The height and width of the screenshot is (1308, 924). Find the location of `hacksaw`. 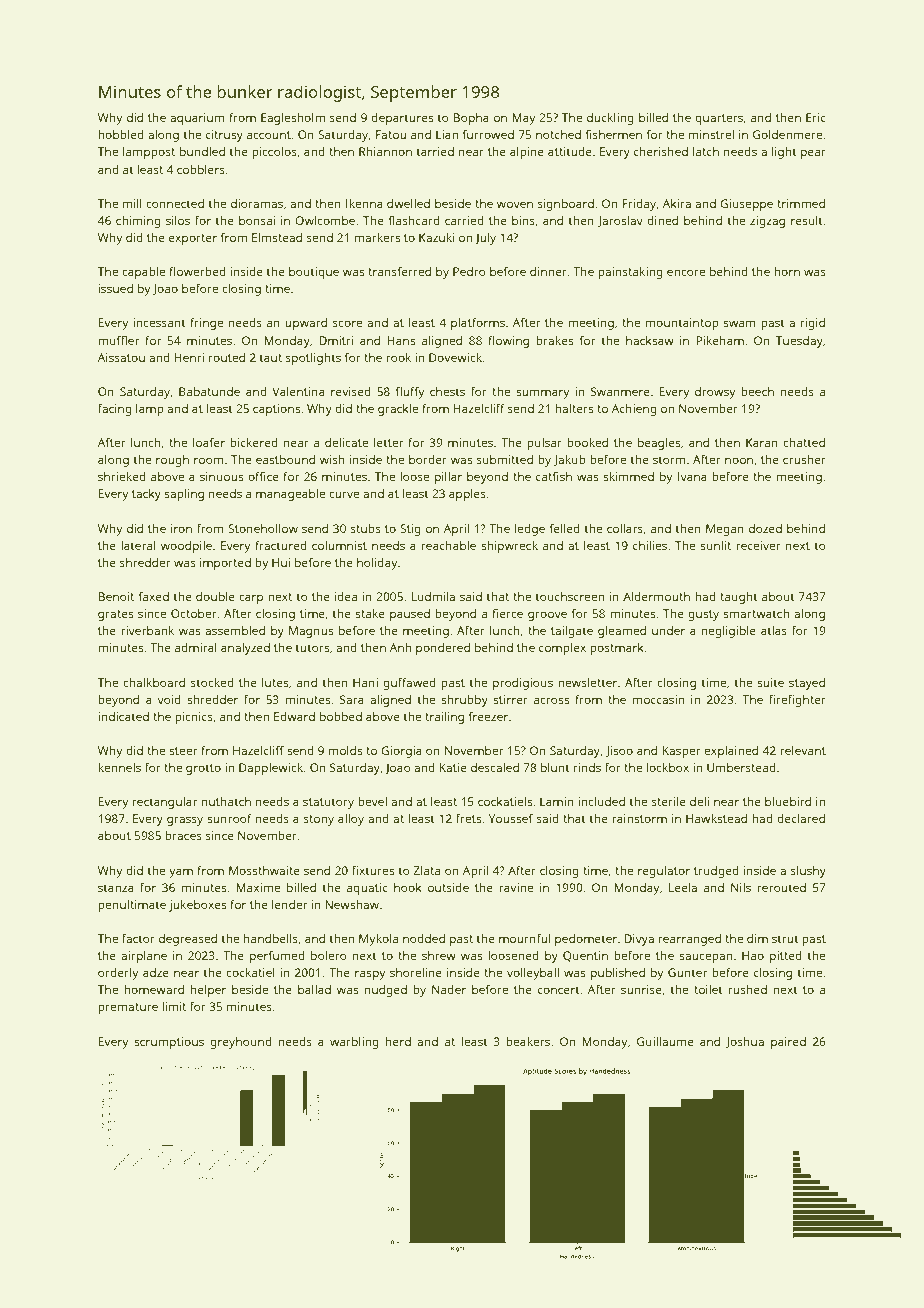

hacksaw is located at coordinates (650, 340).
